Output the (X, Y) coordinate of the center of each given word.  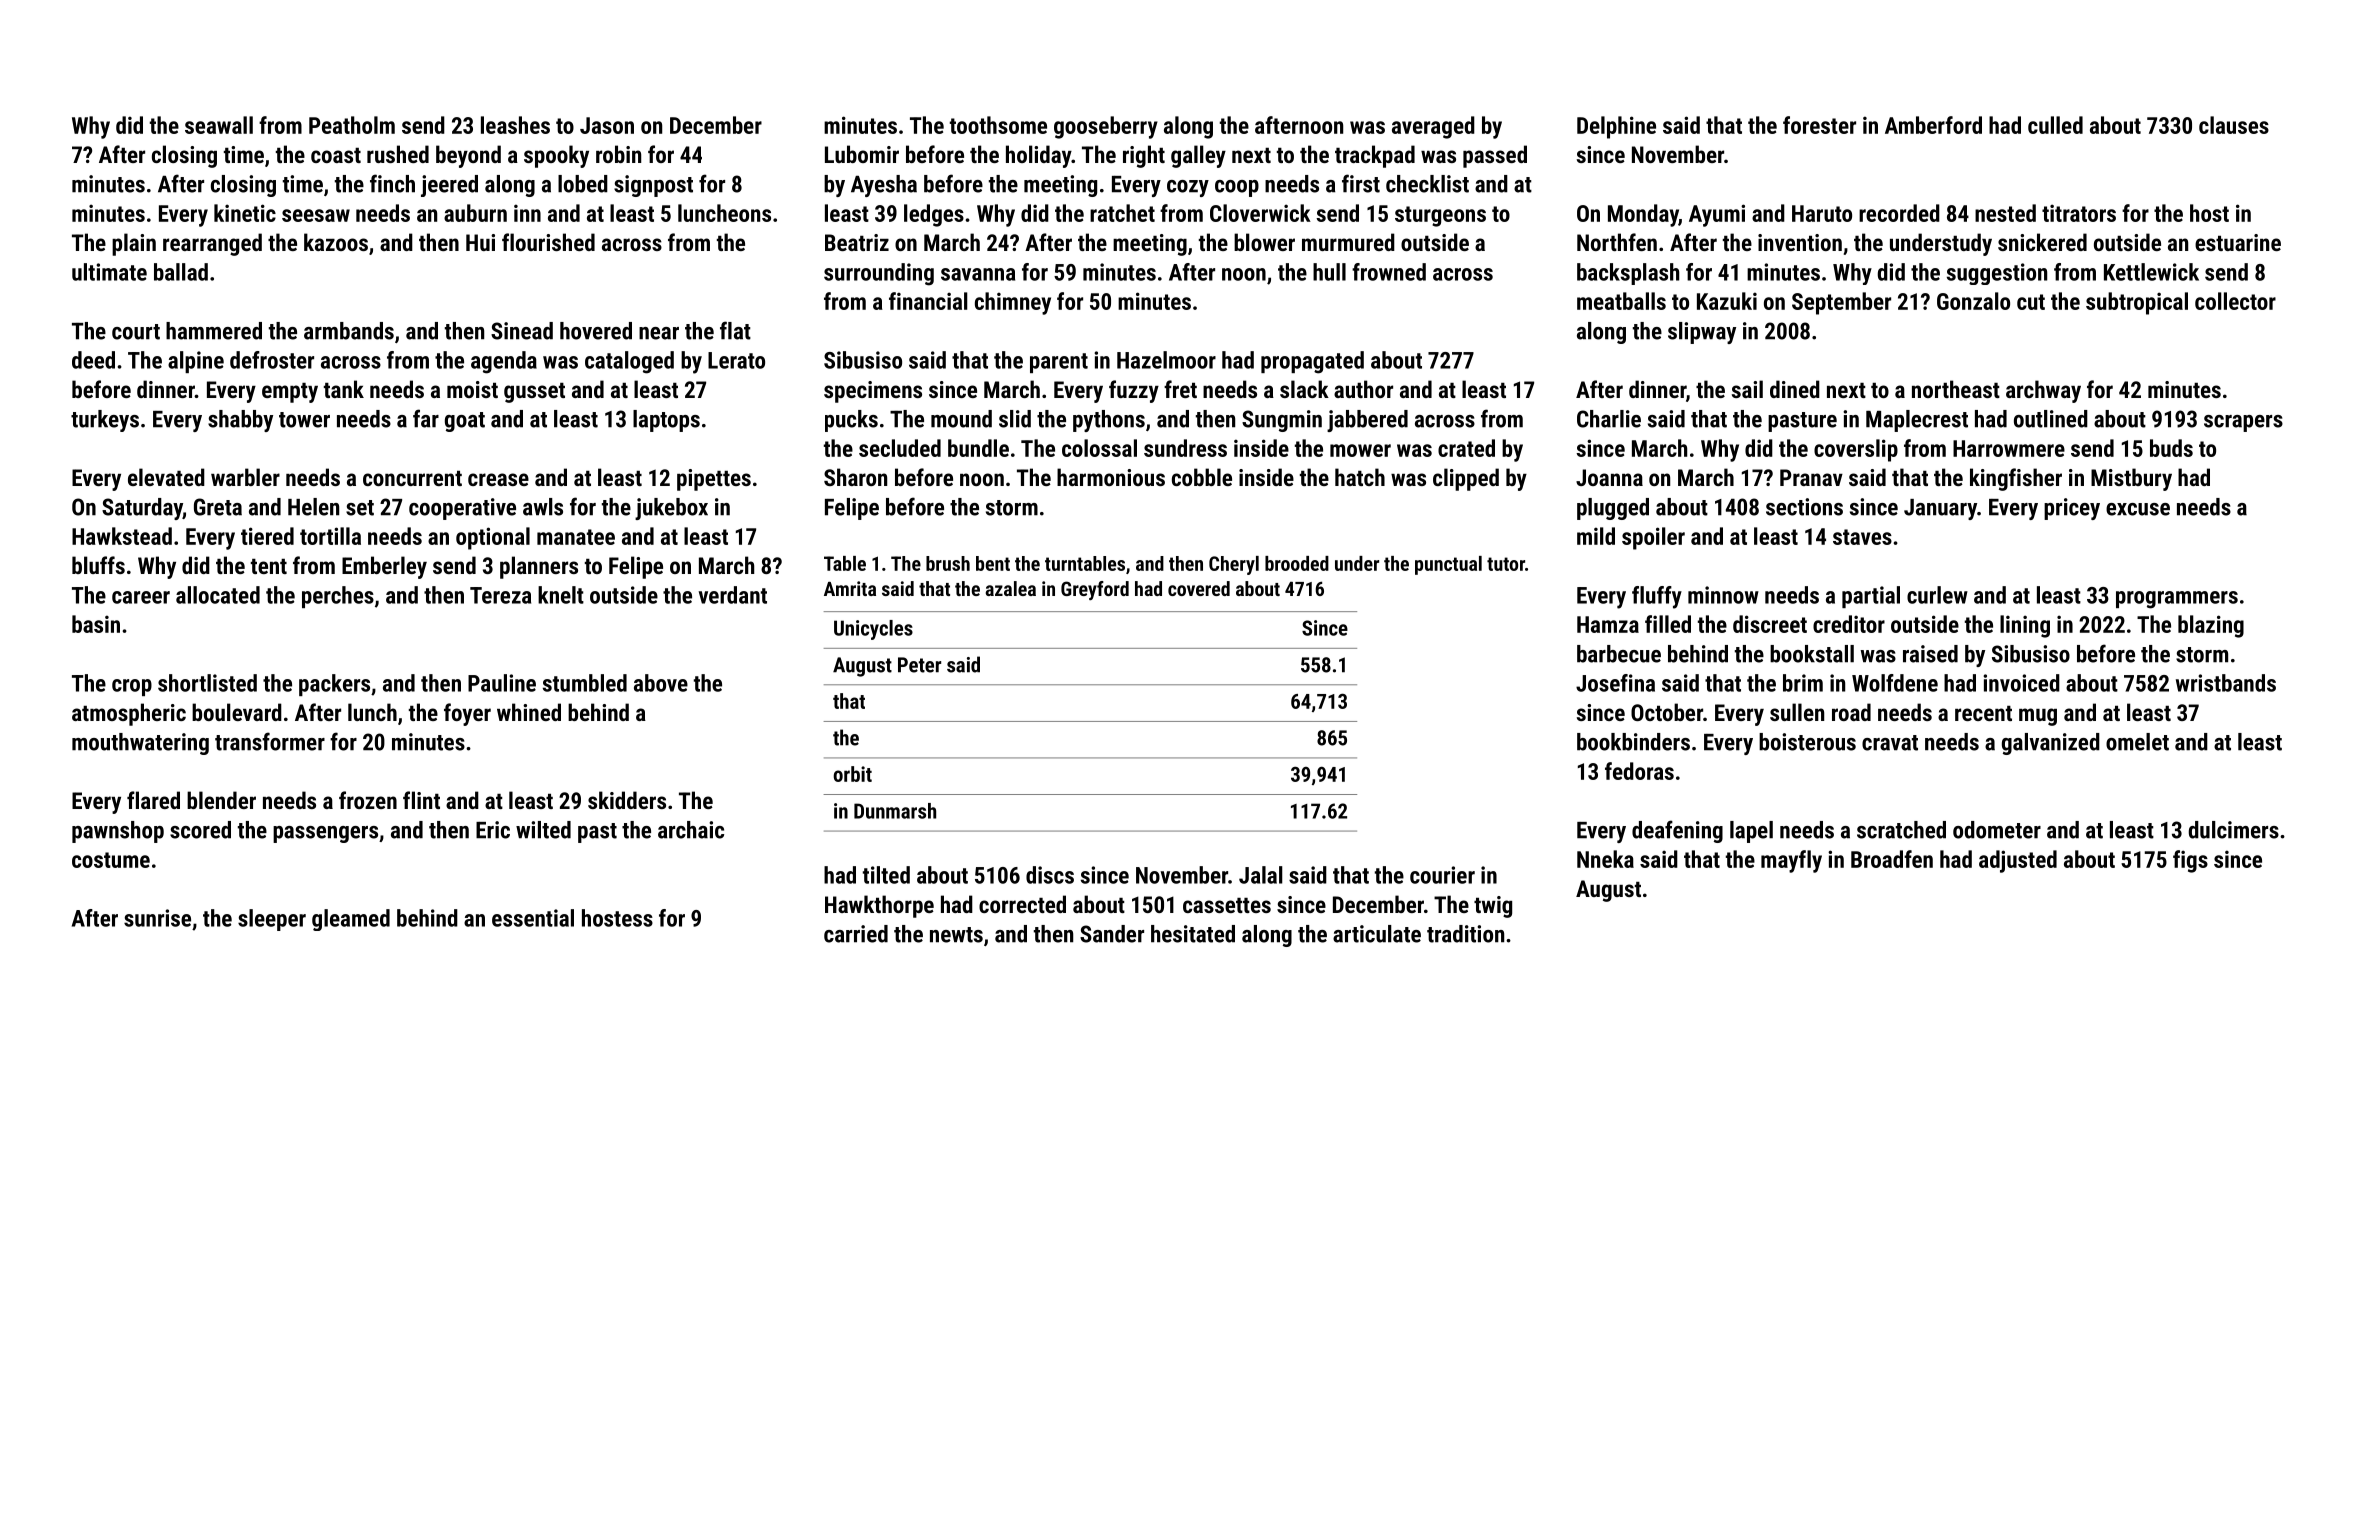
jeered (449, 186)
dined (1795, 389)
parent (1059, 363)
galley (1198, 156)
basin (96, 624)
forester (1819, 125)
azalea (1011, 588)
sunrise (157, 918)
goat (465, 422)
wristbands (2226, 683)
